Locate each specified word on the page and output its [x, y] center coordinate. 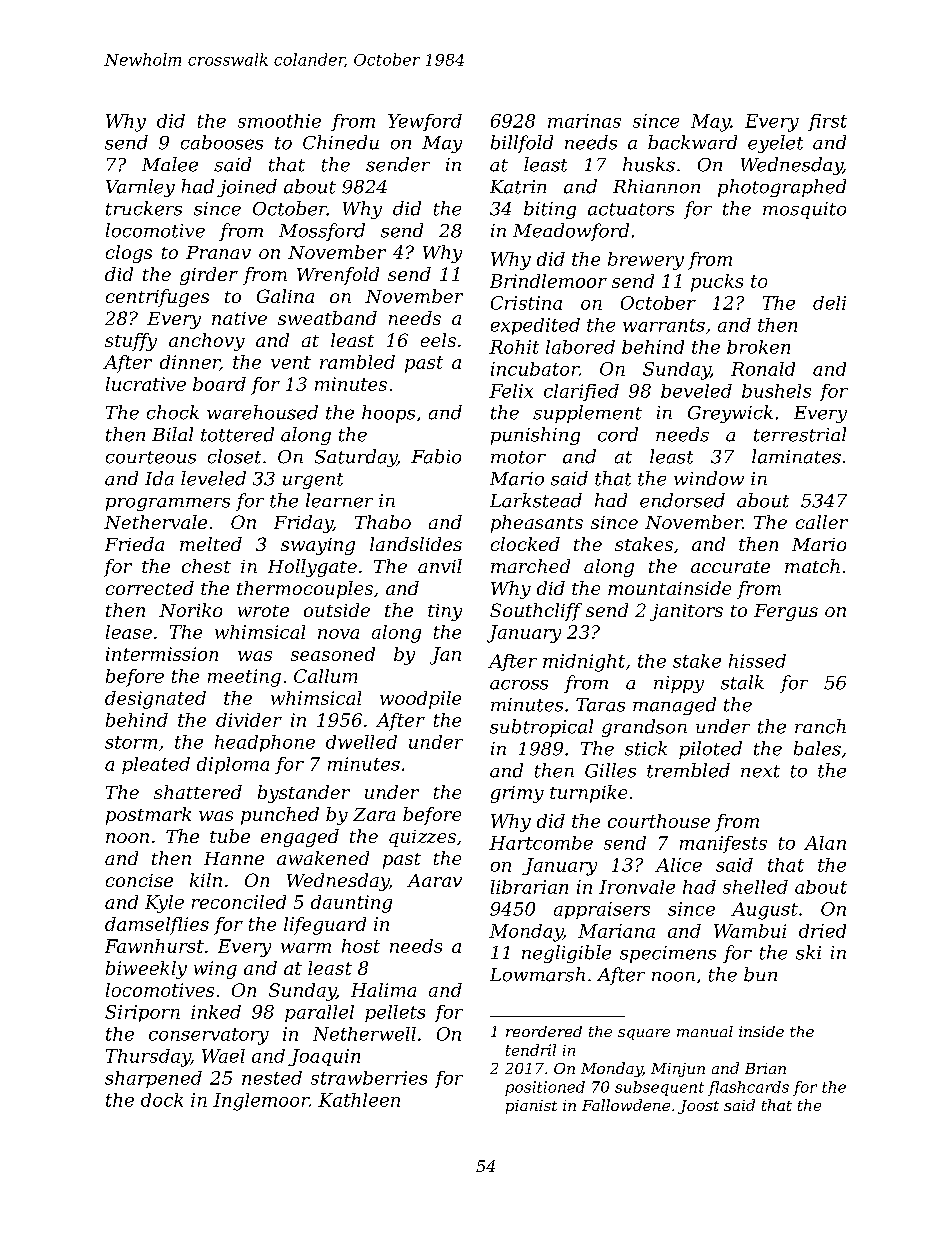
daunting [351, 904]
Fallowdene [626, 1105]
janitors [686, 612]
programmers [168, 504]
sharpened [153, 1079]
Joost [698, 1107]
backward [692, 142]
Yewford [425, 122]
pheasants [537, 524]
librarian [529, 887]
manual [705, 1031]
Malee [170, 164]
